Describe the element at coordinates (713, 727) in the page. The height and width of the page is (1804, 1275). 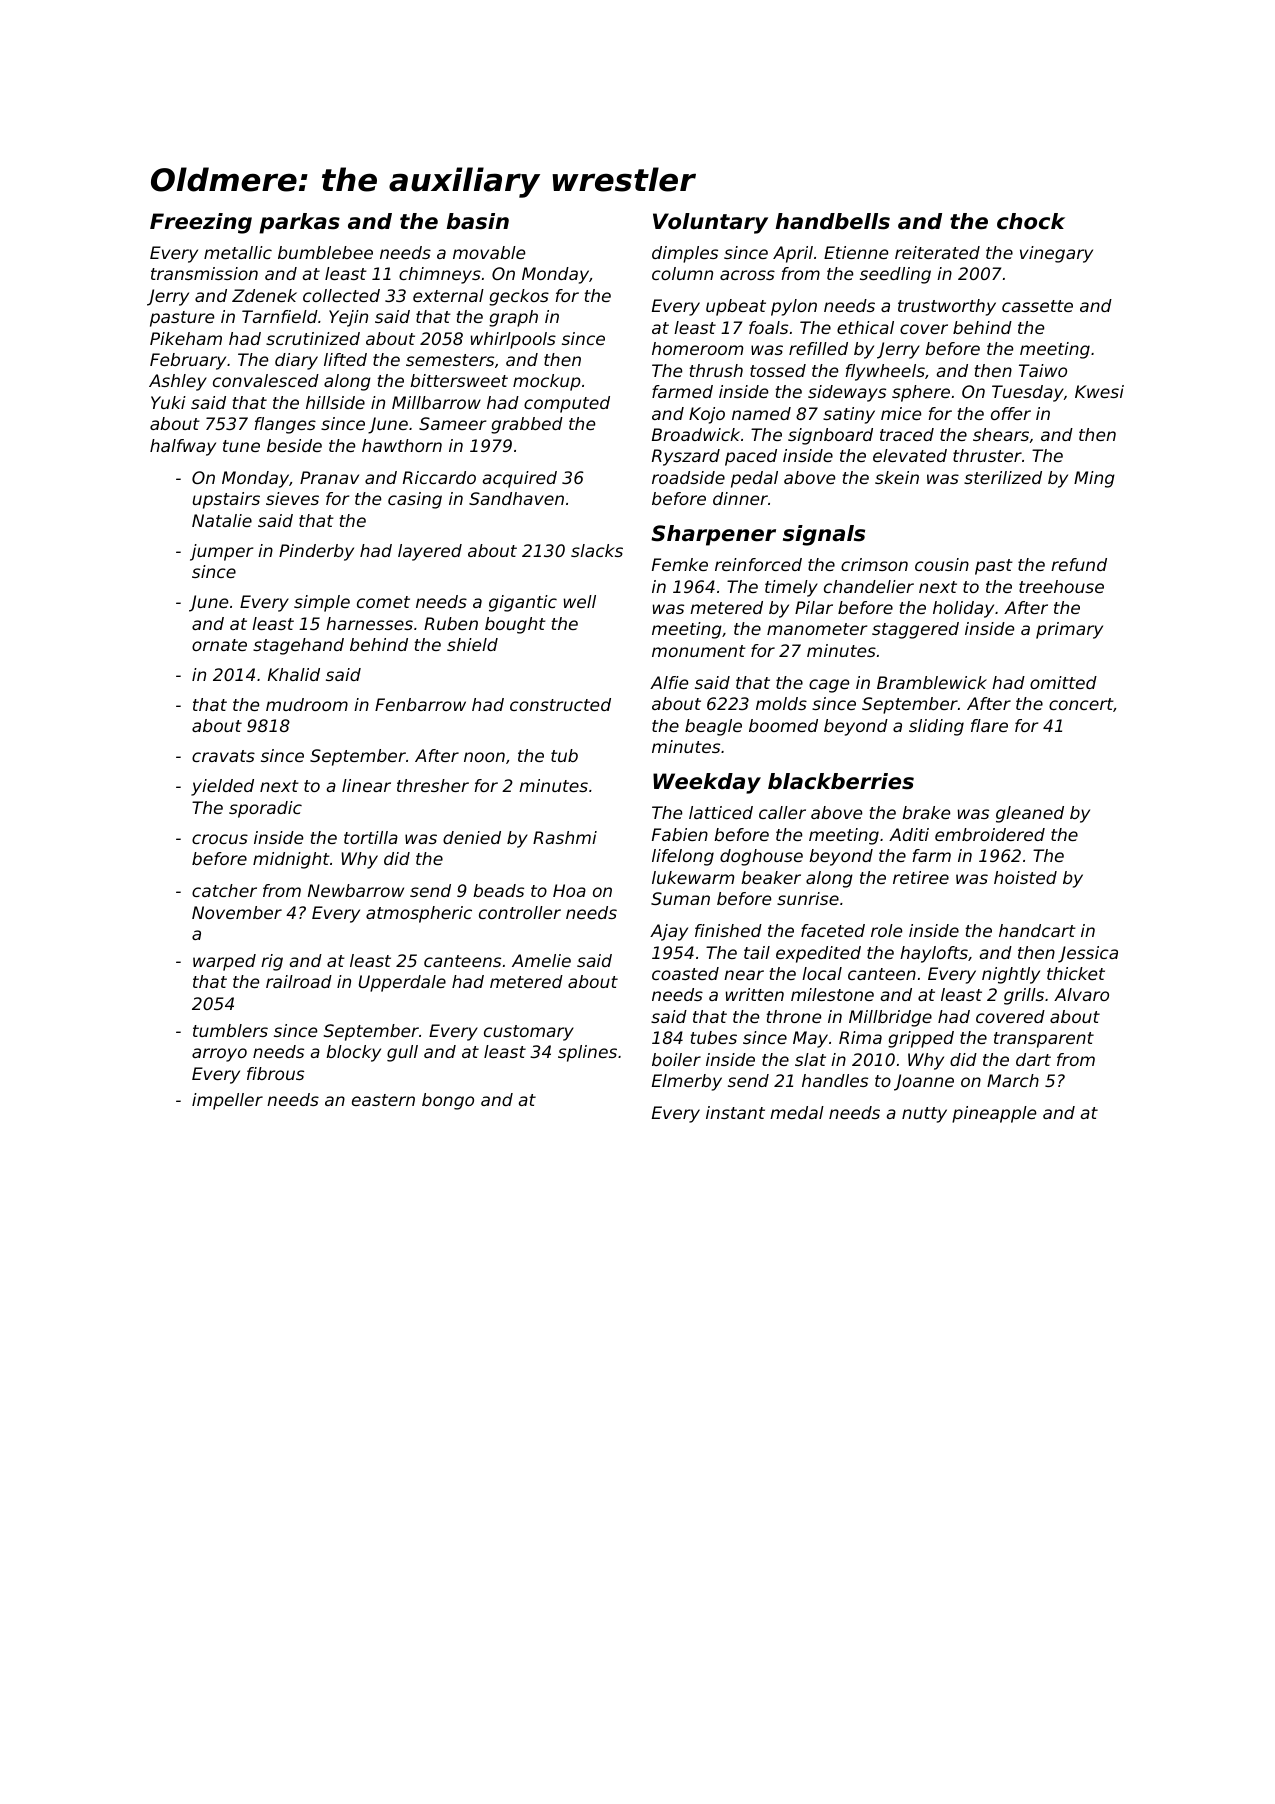
I see `beagle` at that location.
